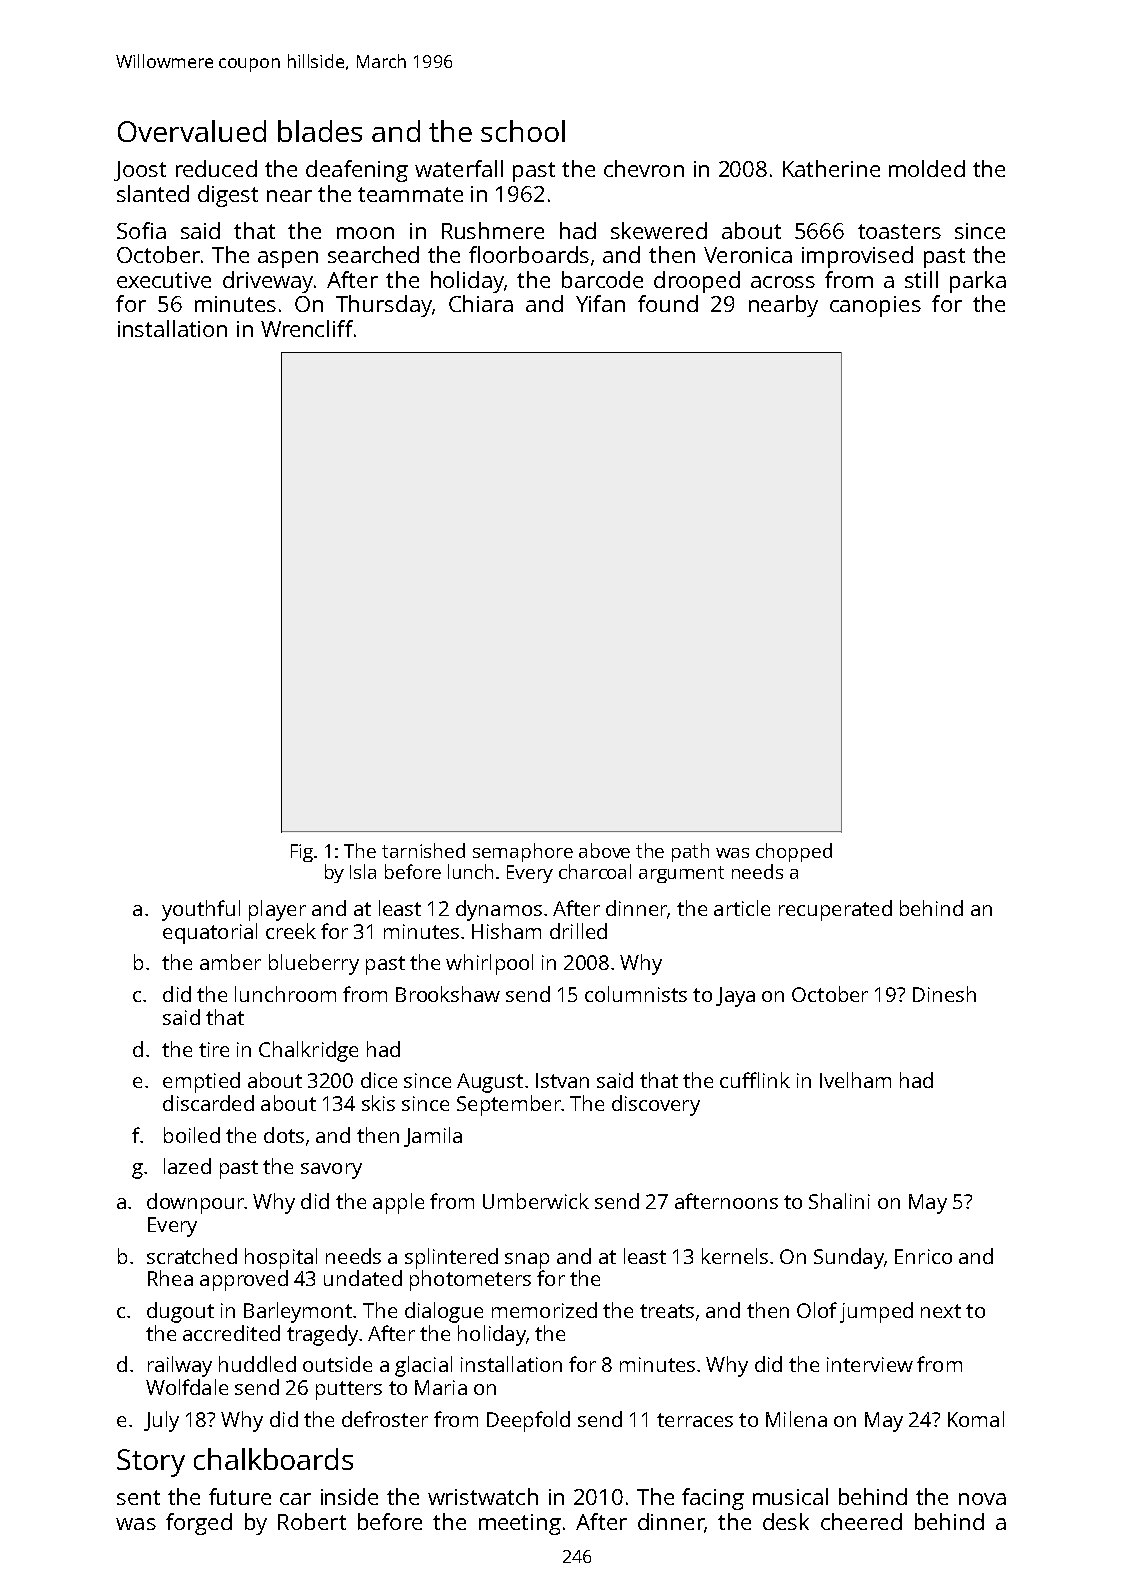 The height and width of the screenshot is (1589, 1123). I want to click on Robert, so click(312, 1521).
